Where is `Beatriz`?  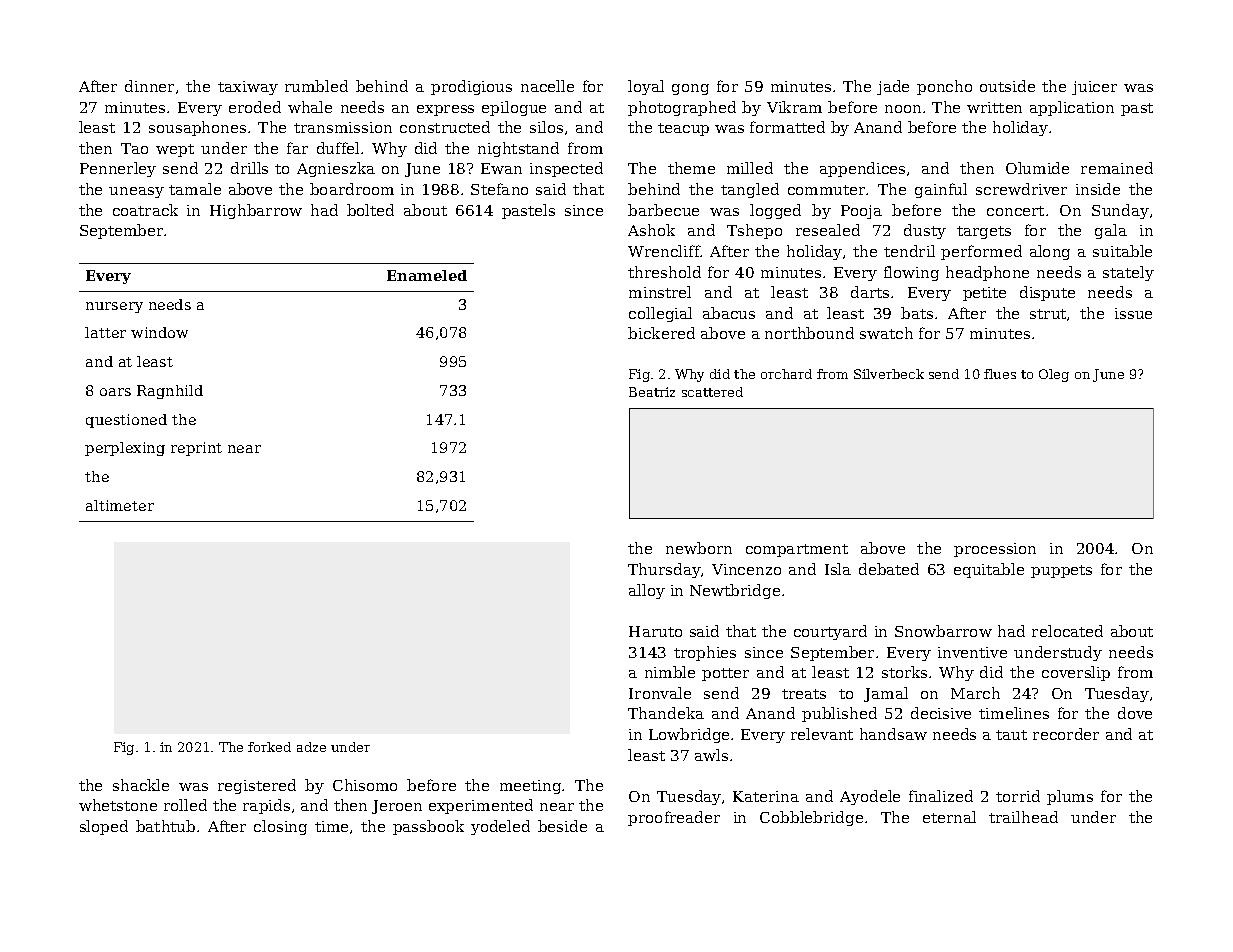
Beatriz is located at coordinates (652, 392).
